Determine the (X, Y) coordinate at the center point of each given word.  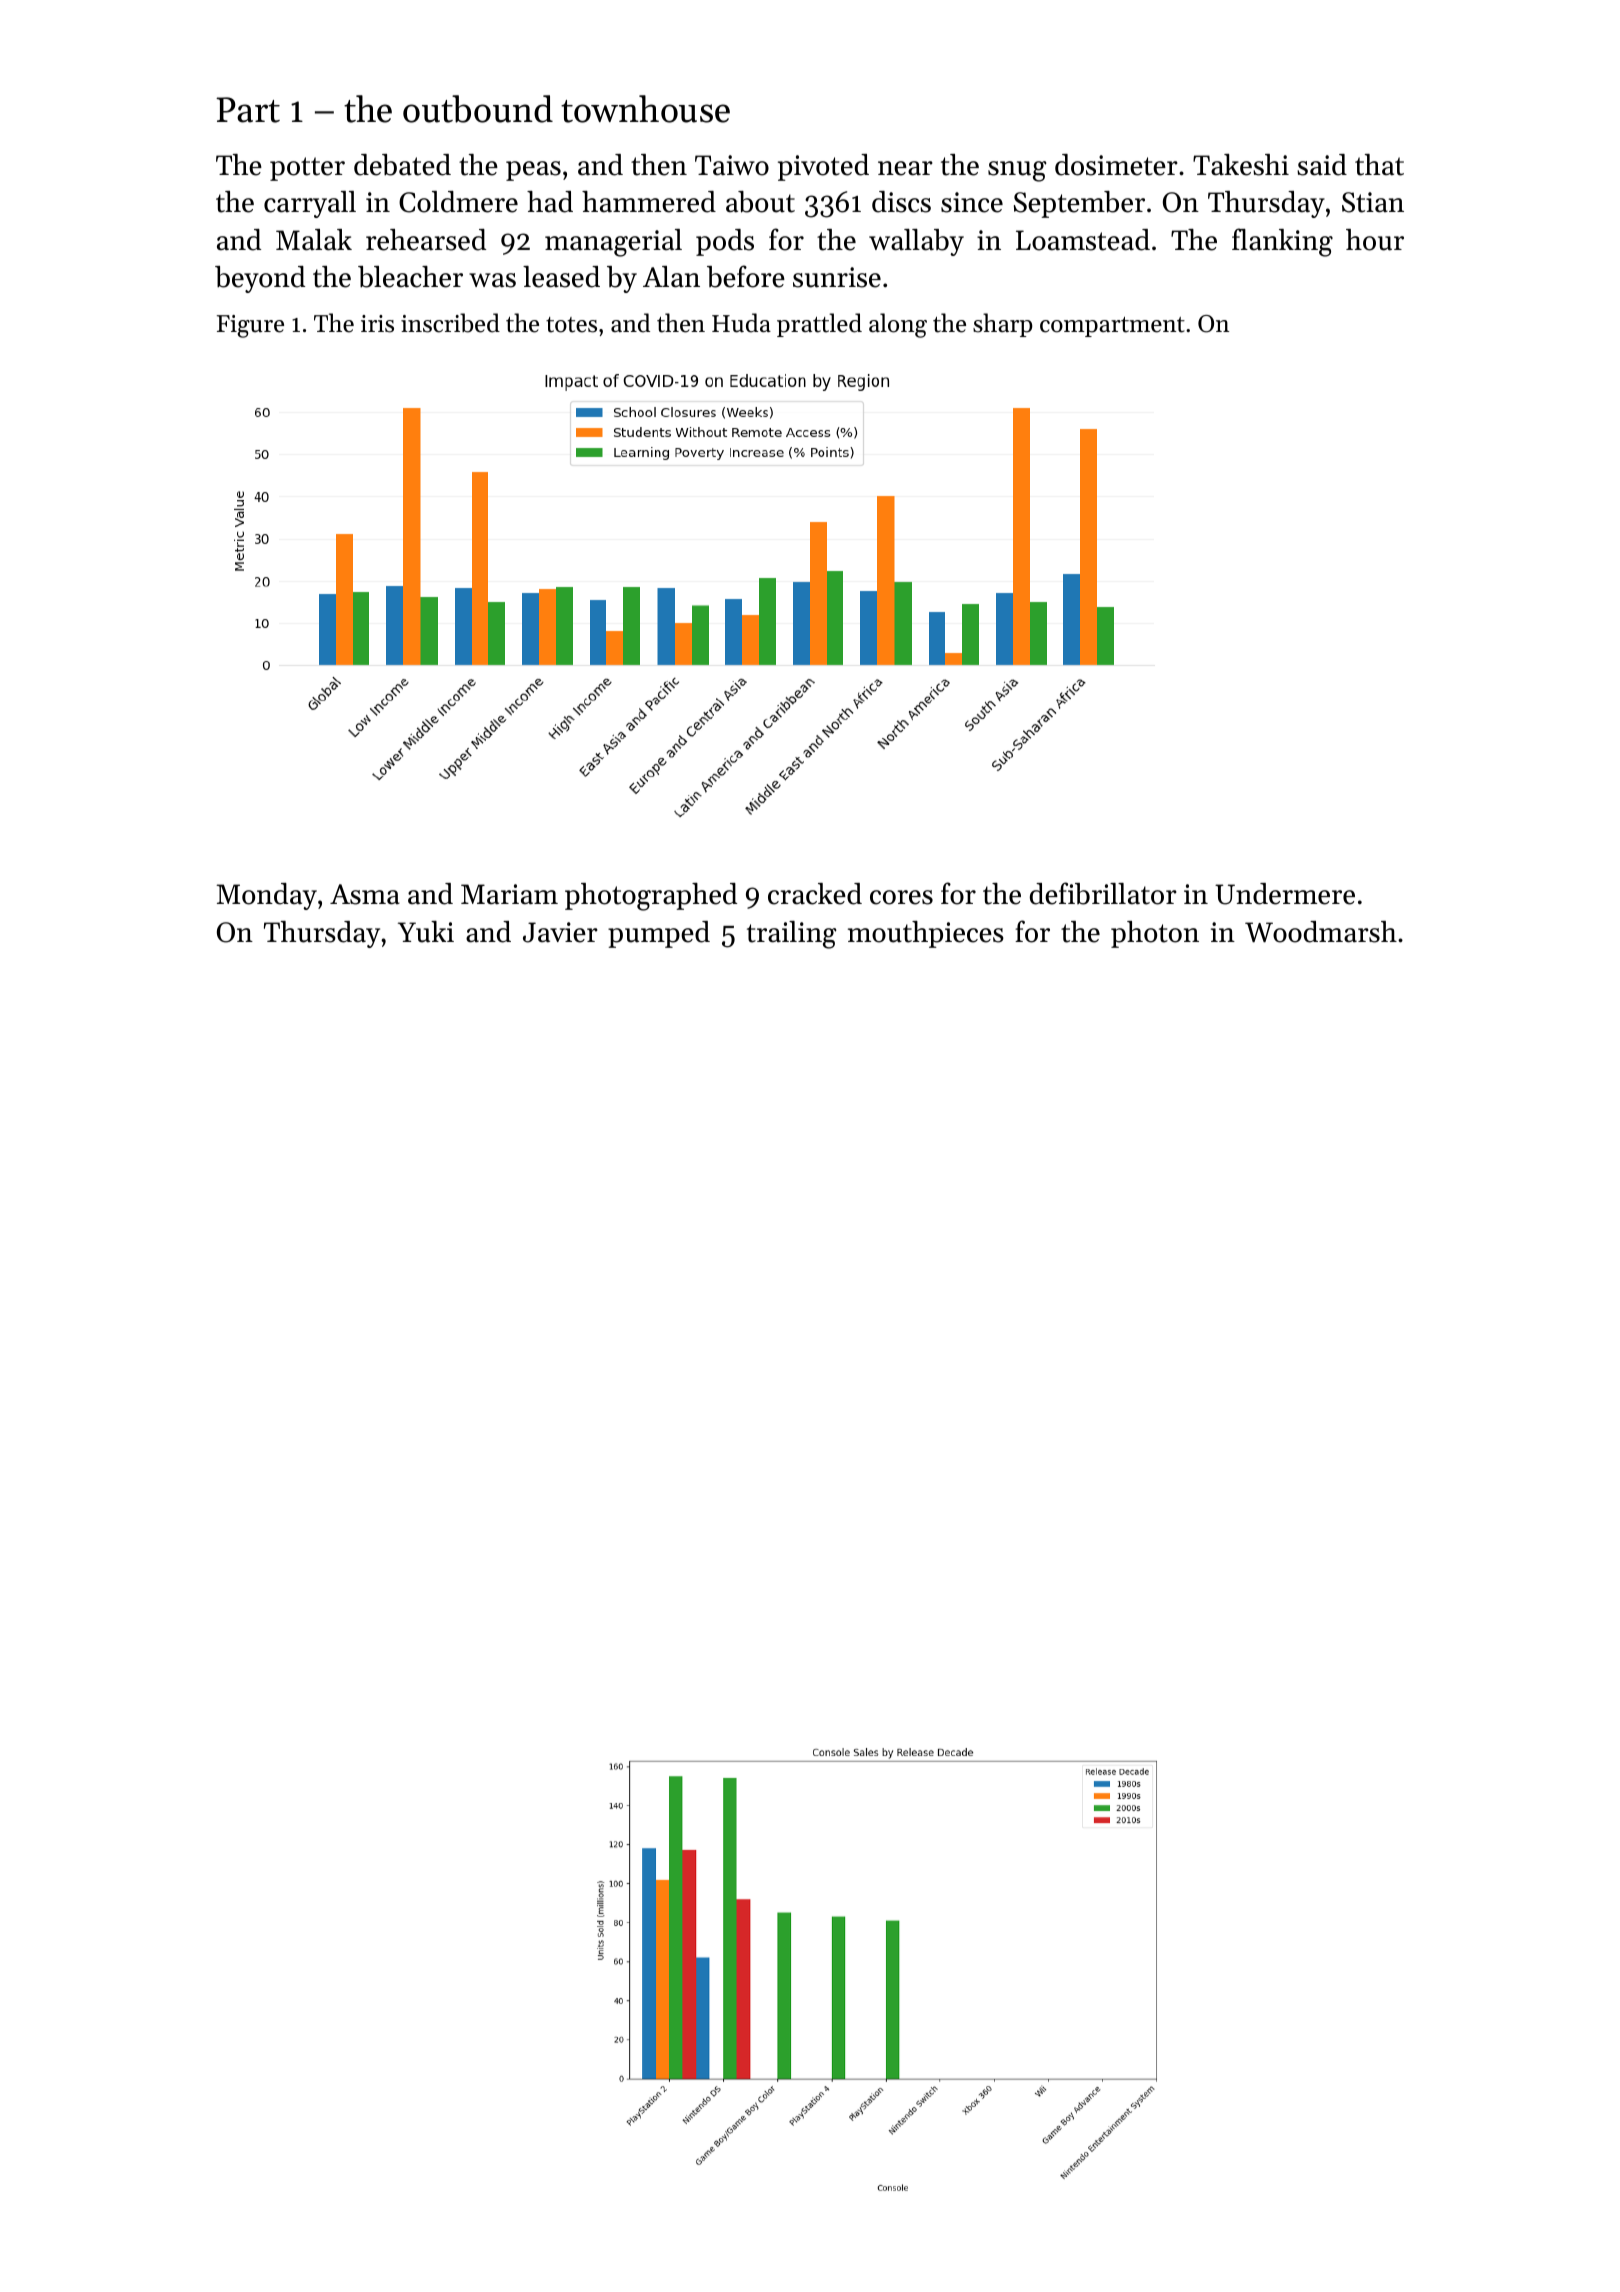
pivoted (823, 167)
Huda (741, 323)
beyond (260, 279)
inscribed (450, 323)
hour (1375, 240)
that (1379, 165)
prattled (819, 325)
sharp (1002, 325)
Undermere (1285, 894)
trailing (791, 935)
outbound (478, 109)
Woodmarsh (1321, 932)
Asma (365, 894)
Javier (560, 932)
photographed (651, 897)
